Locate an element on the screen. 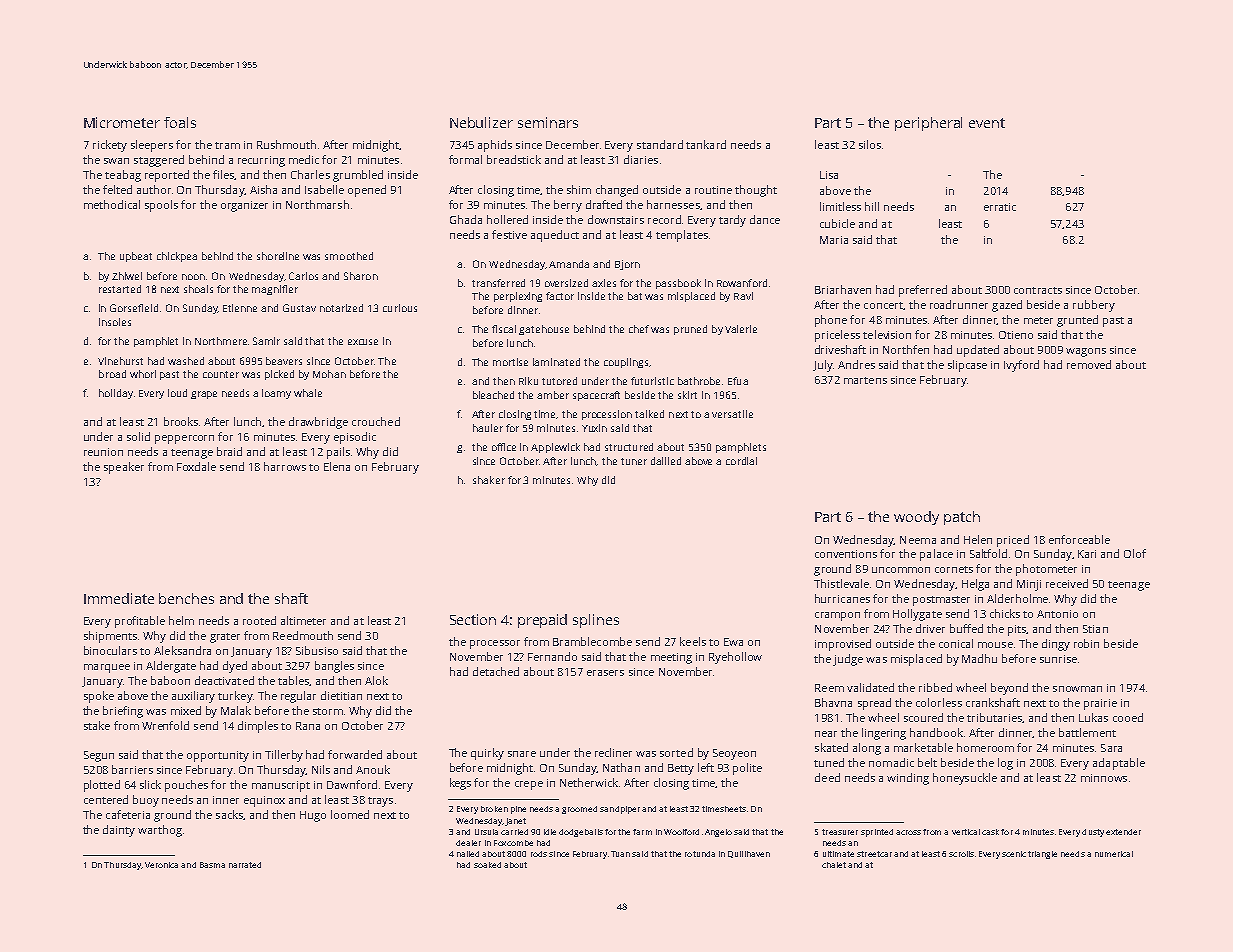 The height and width of the screenshot is (952, 1233). benches is located at coordinates (186, 598).
